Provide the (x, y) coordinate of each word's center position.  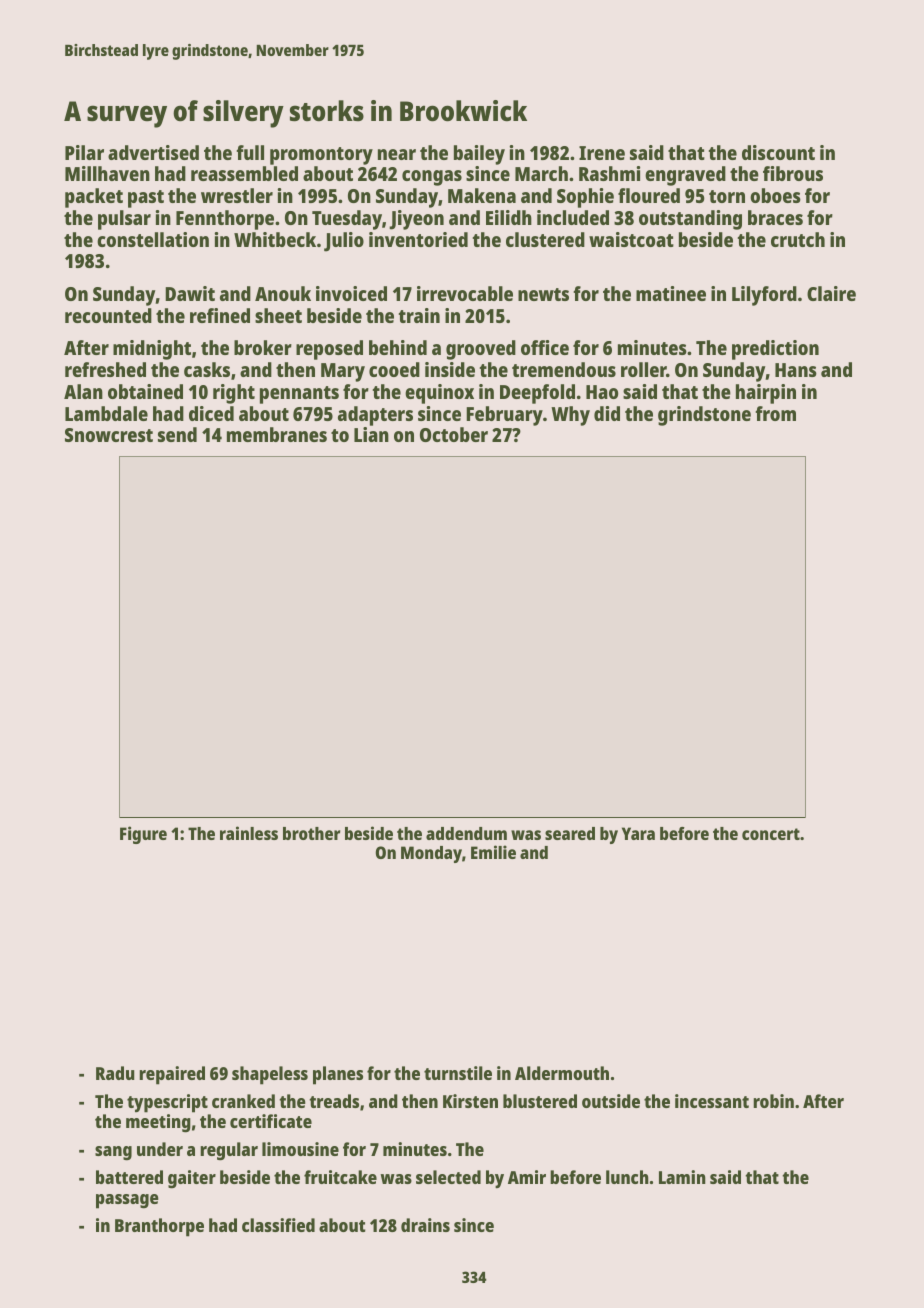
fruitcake (340, 1177)
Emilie (493, 852)
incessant (712, 1101)
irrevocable (465, 293)
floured (649, 195)
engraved (685, 176)
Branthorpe (159, 1227)
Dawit (190, 293)
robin (773, 1101)
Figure (143, 835)
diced (211, 413)
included (573, 217)
